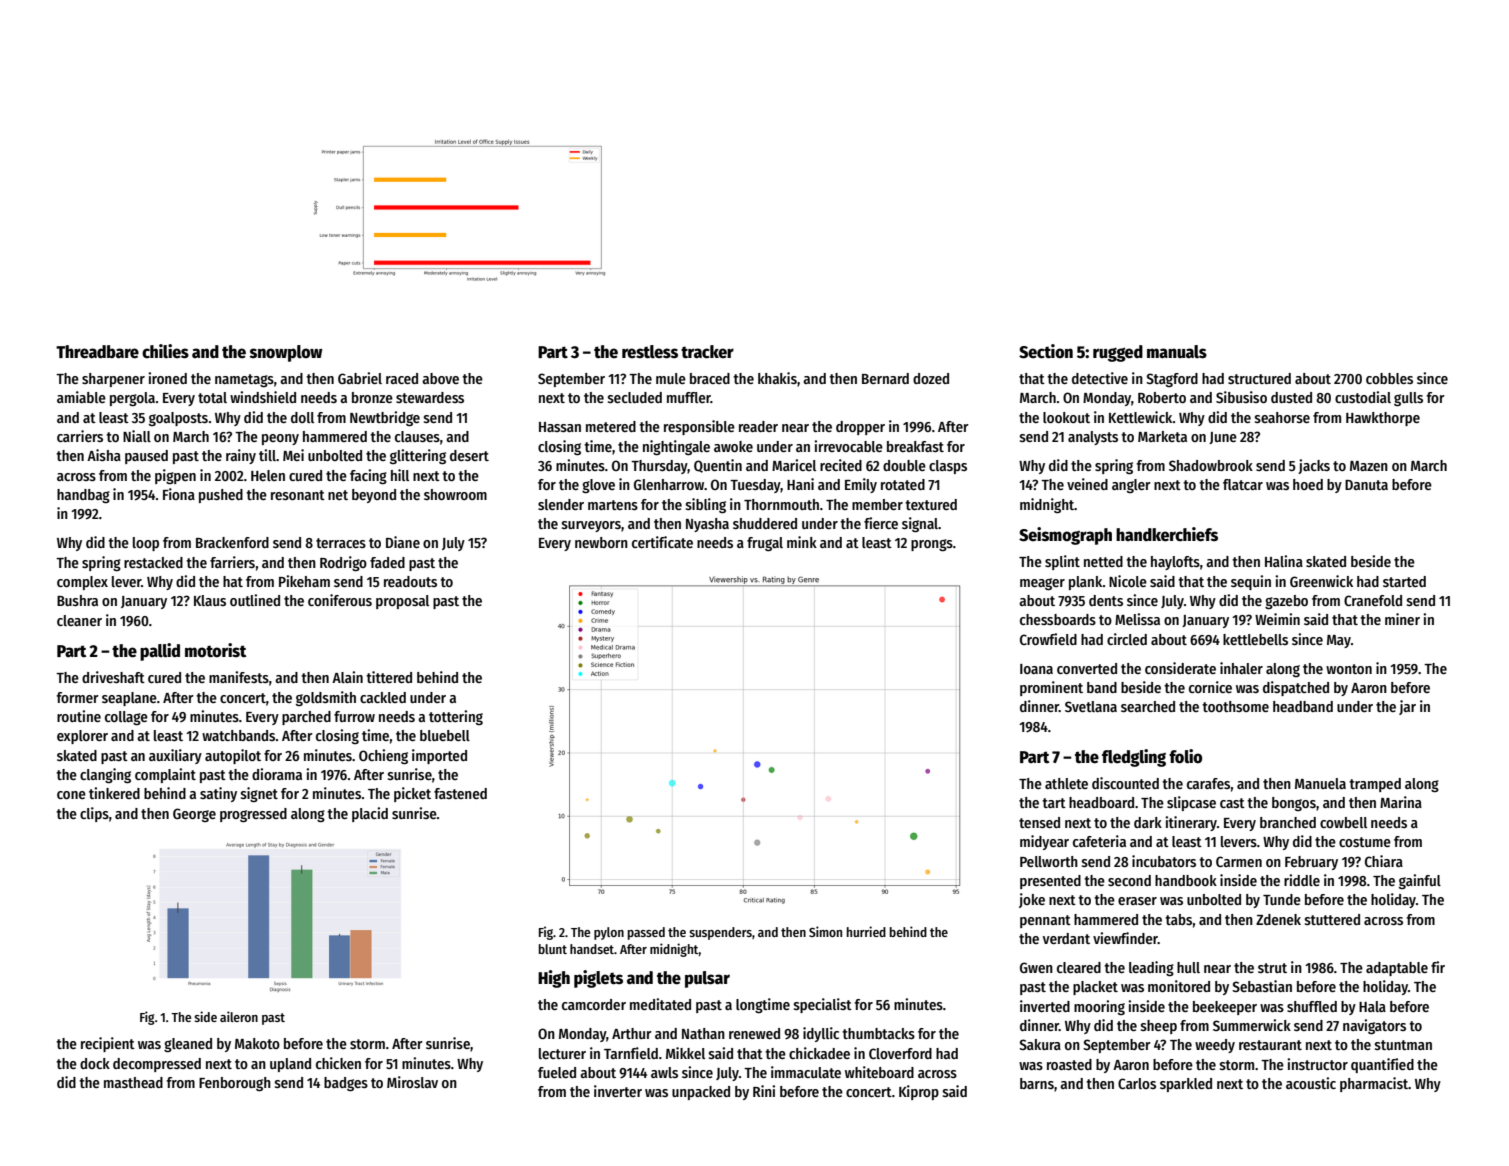 This image has height=1166, width=1509. What do you see at coordinates (931, 378) in the image?
I see `dozed` at bounding box center [931, 378].
